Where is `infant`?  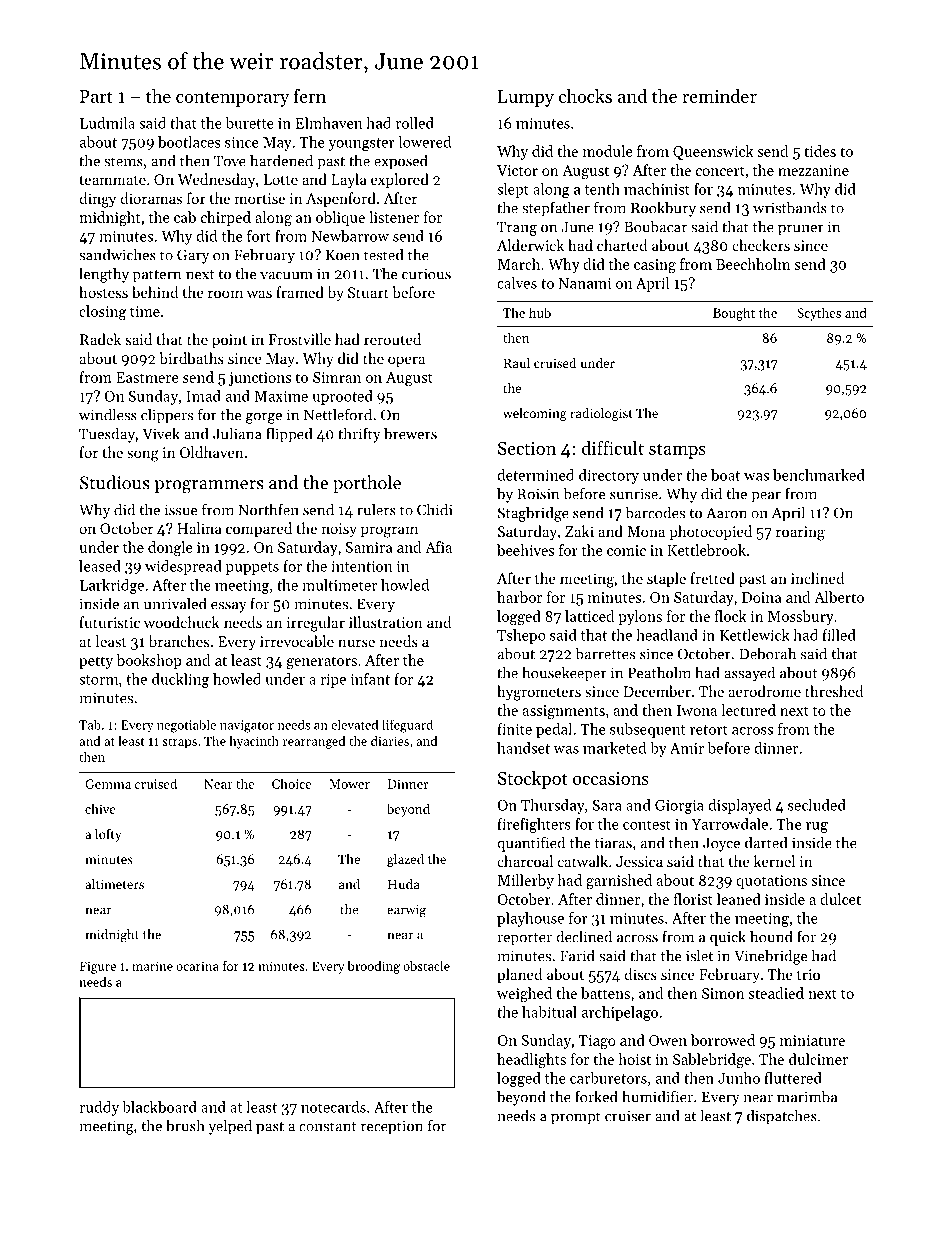 infant is located at coordinates (370, 679).
